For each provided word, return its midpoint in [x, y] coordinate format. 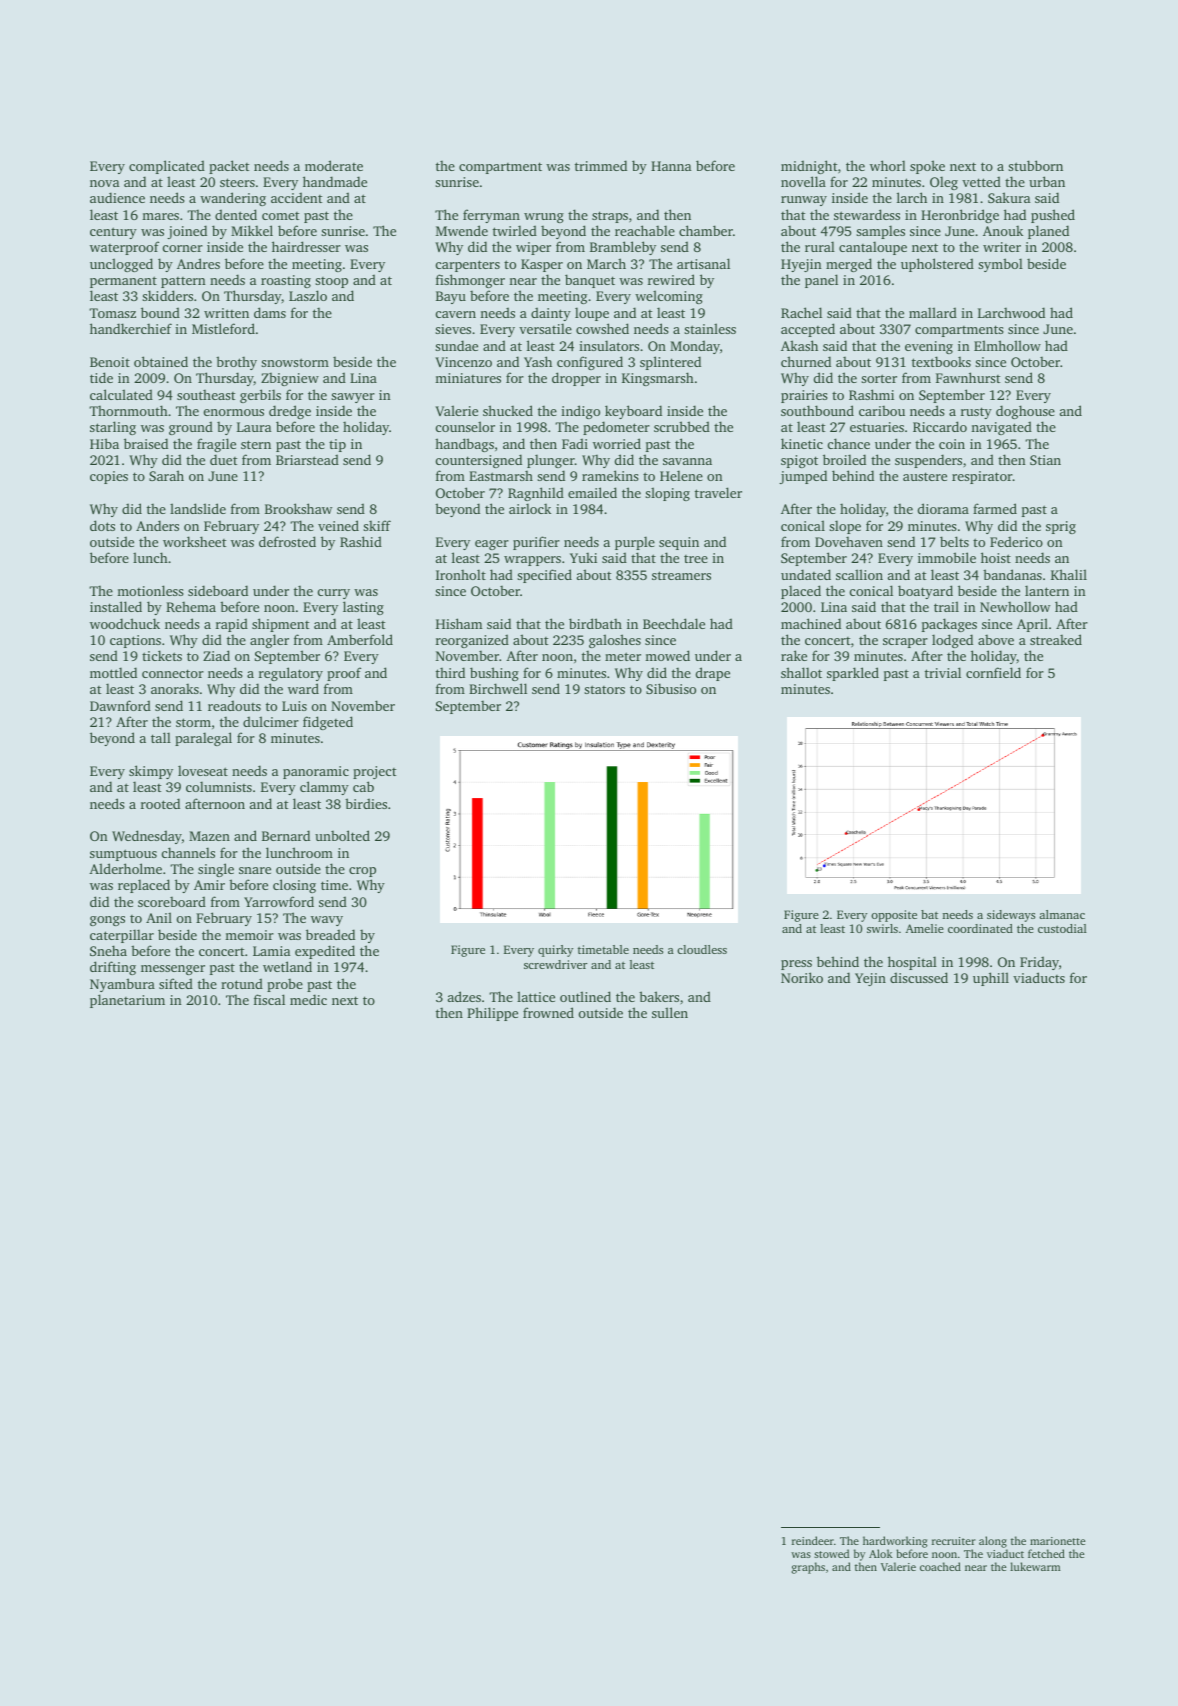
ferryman [491, 216]
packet [229, 167]
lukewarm [1035, 1566]
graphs [808, 1568]
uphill [991, 979]
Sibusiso [671, 688]
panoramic [316, 772]
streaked [1056, 639]
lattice [536, 996]
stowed [831, 1553]
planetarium [127, 1001]
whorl [888, 165]
